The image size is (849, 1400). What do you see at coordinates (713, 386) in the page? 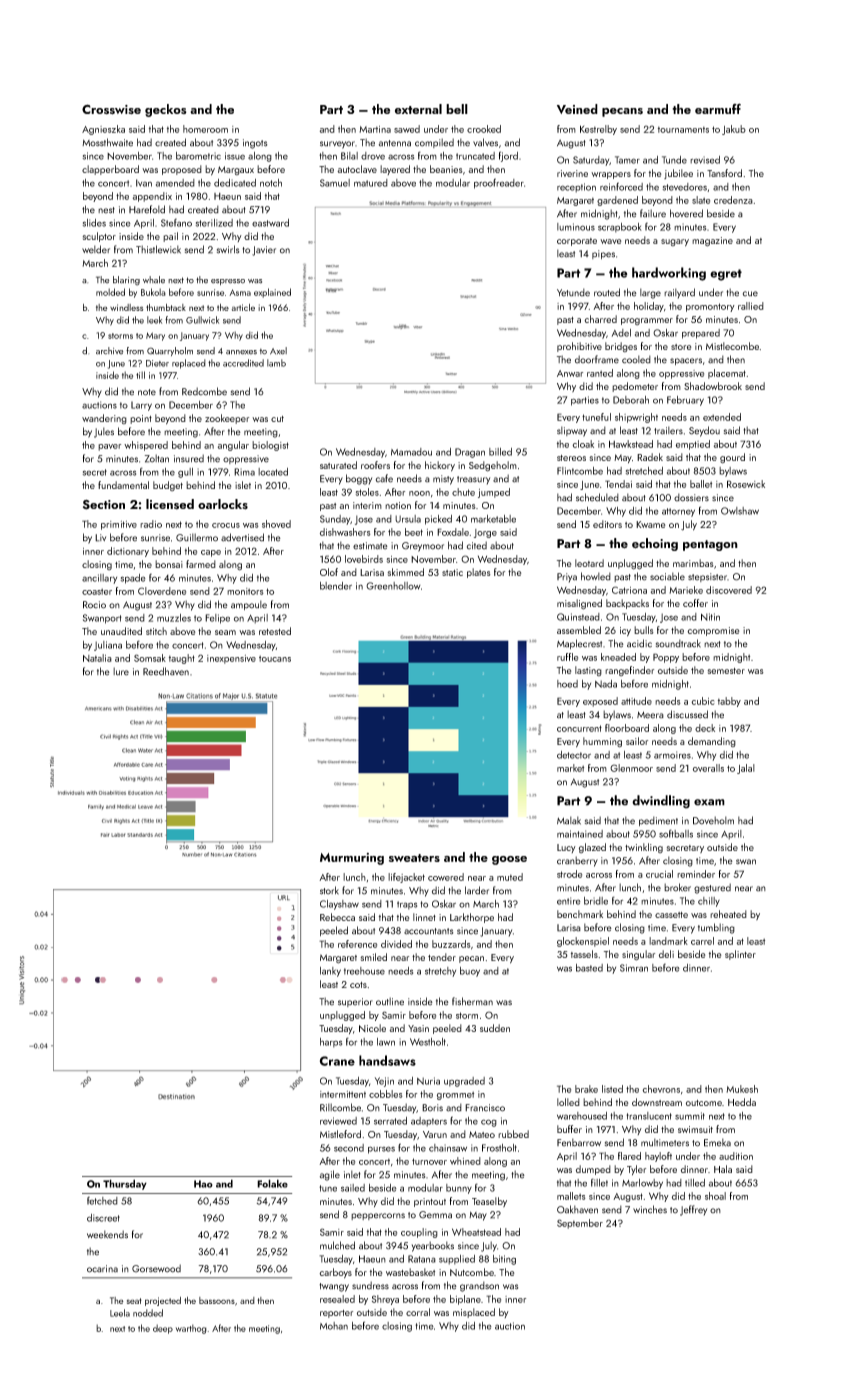
I see `Shadowbrook` at bounding box center [713, 386].
